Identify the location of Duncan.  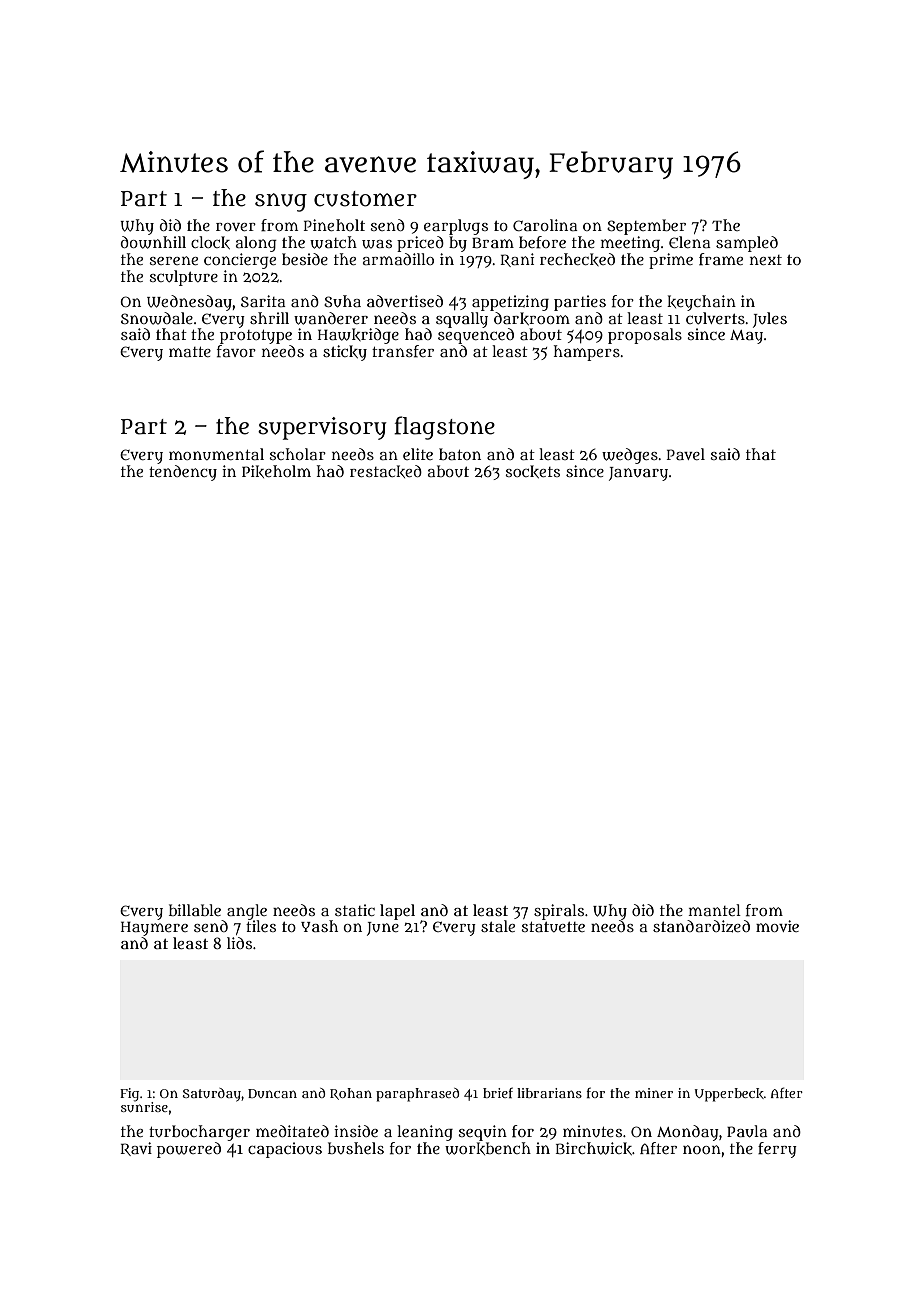
(272, 1093).
